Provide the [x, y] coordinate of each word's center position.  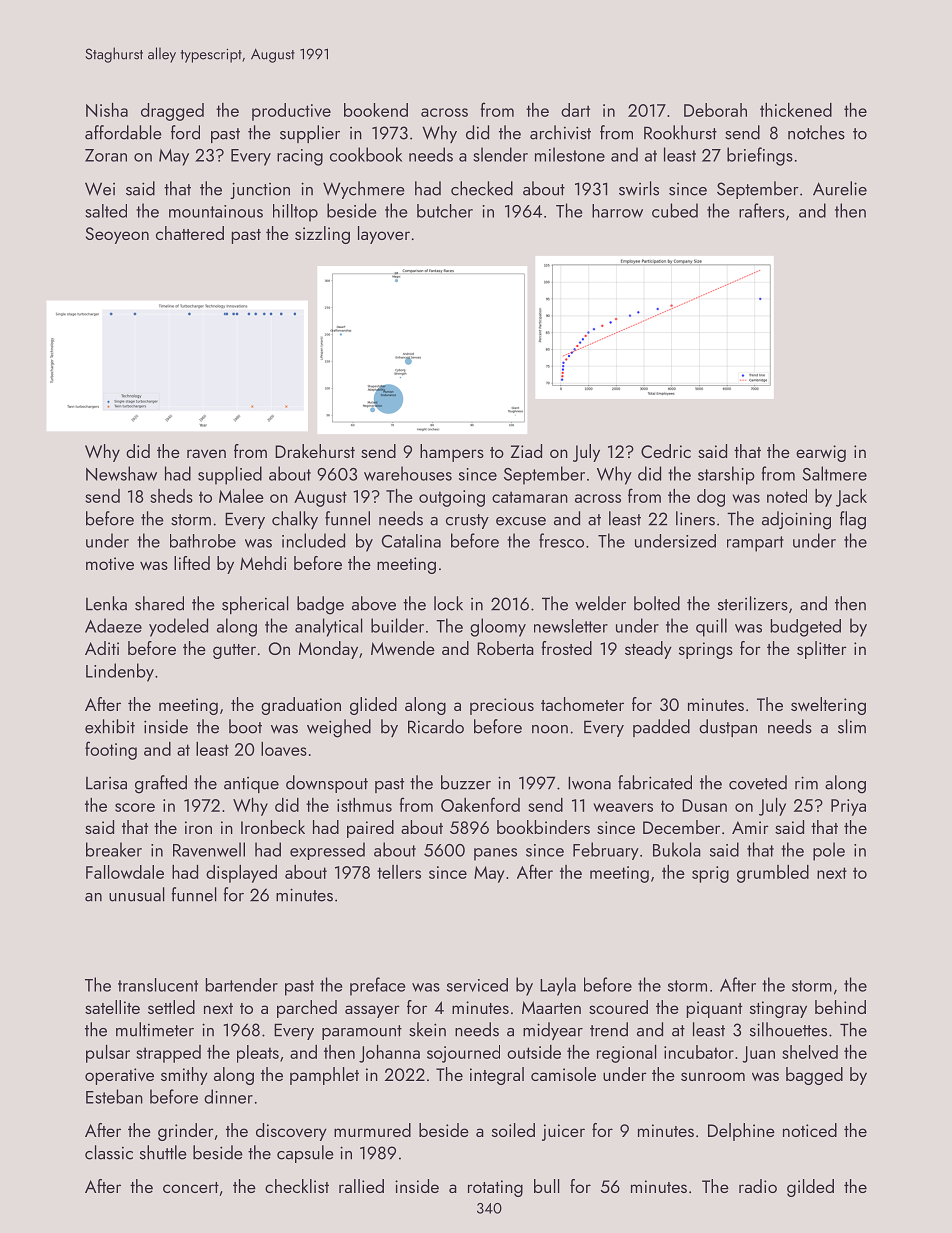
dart [575, 110]
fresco [561, 540]
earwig [821, 453]
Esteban [114, 1096]
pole [829, 851]
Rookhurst [680, 132]
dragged [172, 112]
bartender [241, 985]
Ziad [526, 451]
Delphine [741, 1132]
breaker [114, 849]
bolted [657, 603]
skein [427, 1029]
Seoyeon [117, 235]
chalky [295, 520]
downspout [327, 784]
